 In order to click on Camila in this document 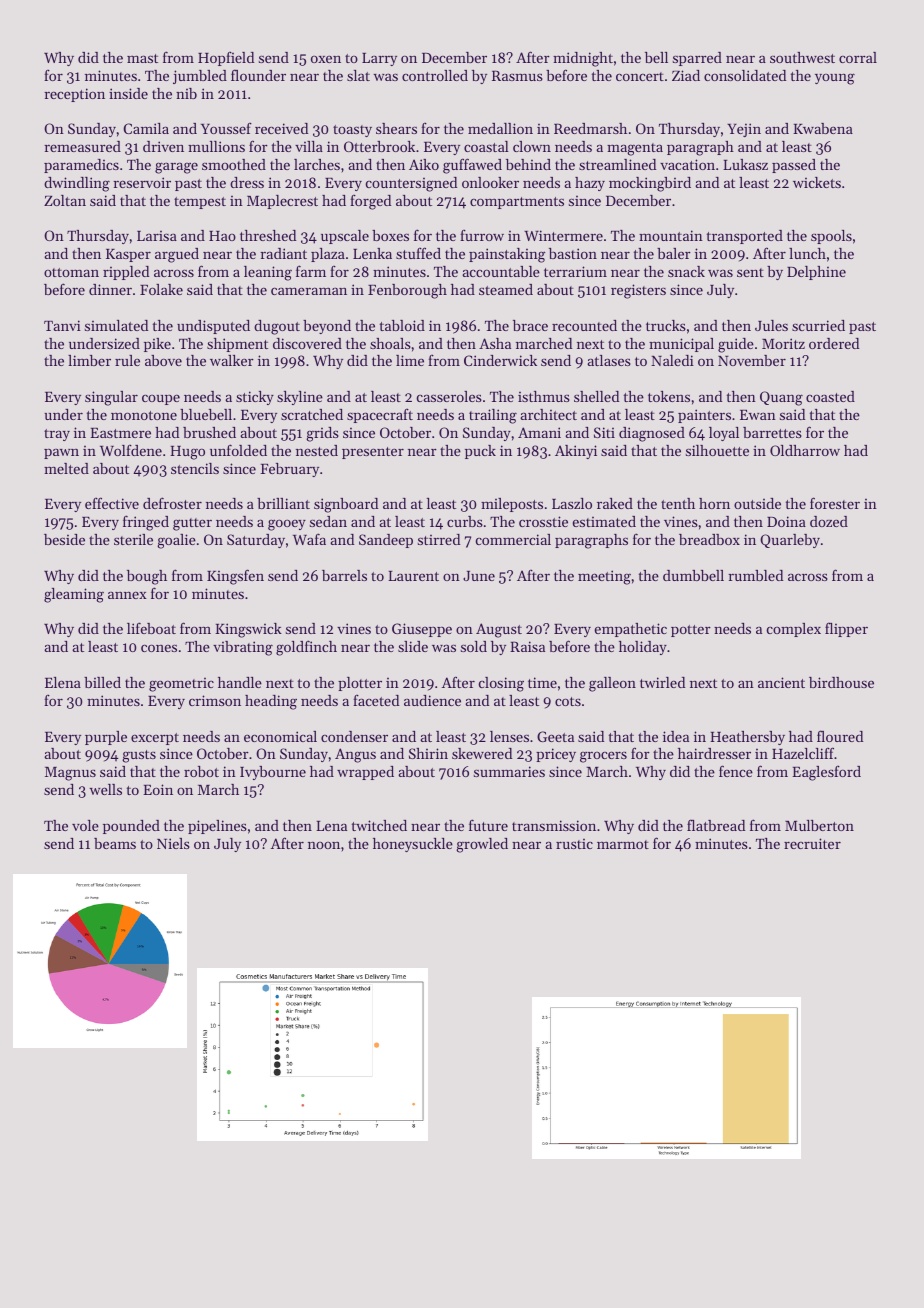, I will do `click(146, 128)`.
